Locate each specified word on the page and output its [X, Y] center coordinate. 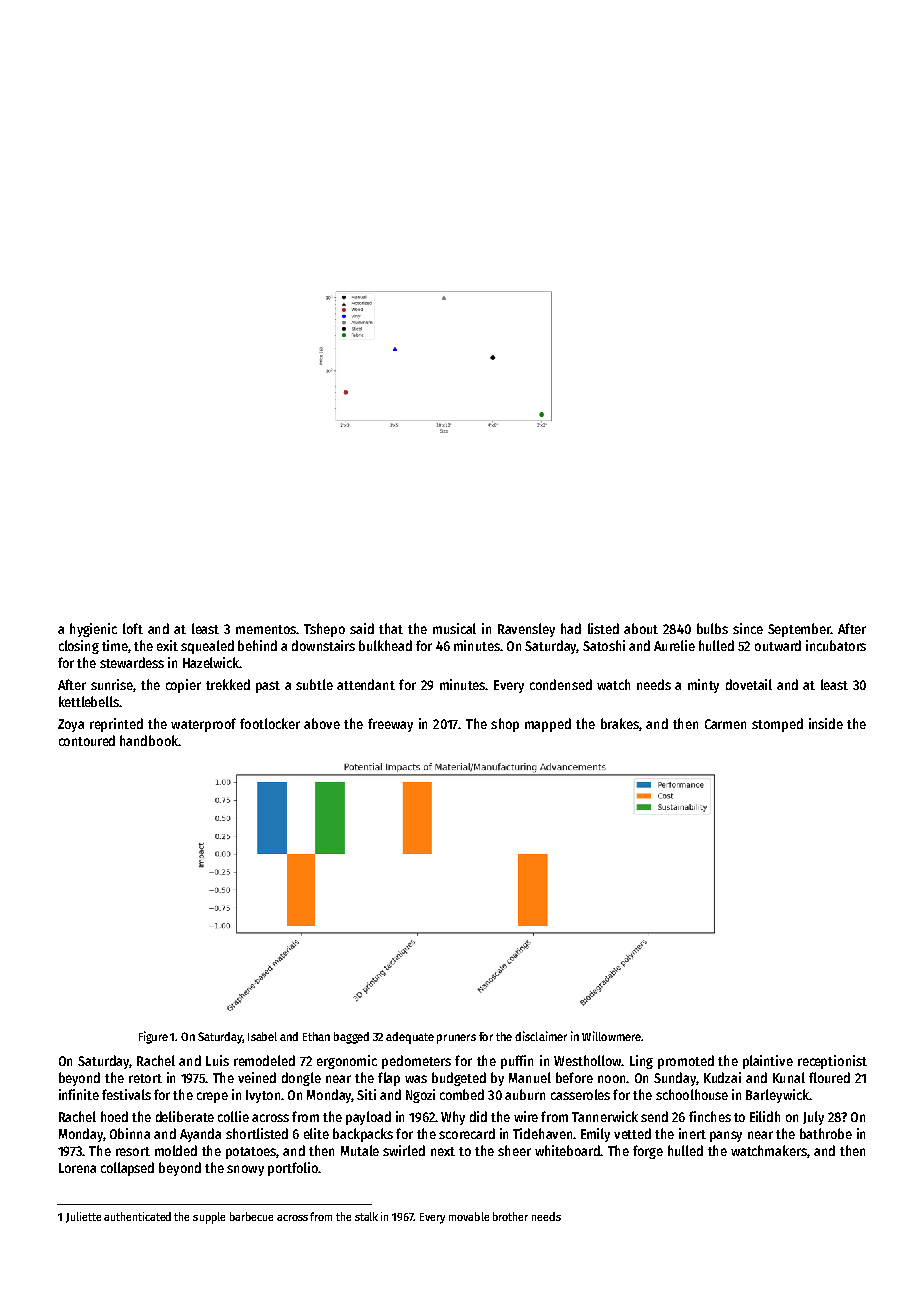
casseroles [580, 1094]
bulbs [712, 628]
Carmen [725, 724]
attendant [366, 684]
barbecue [251, 1216]
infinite [79, 1094]
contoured [87, 740]
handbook [149, 740]
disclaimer [541, 1036]
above [322, 723]
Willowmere [611, 1036]
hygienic [93, 630]
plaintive [768, 1062]
